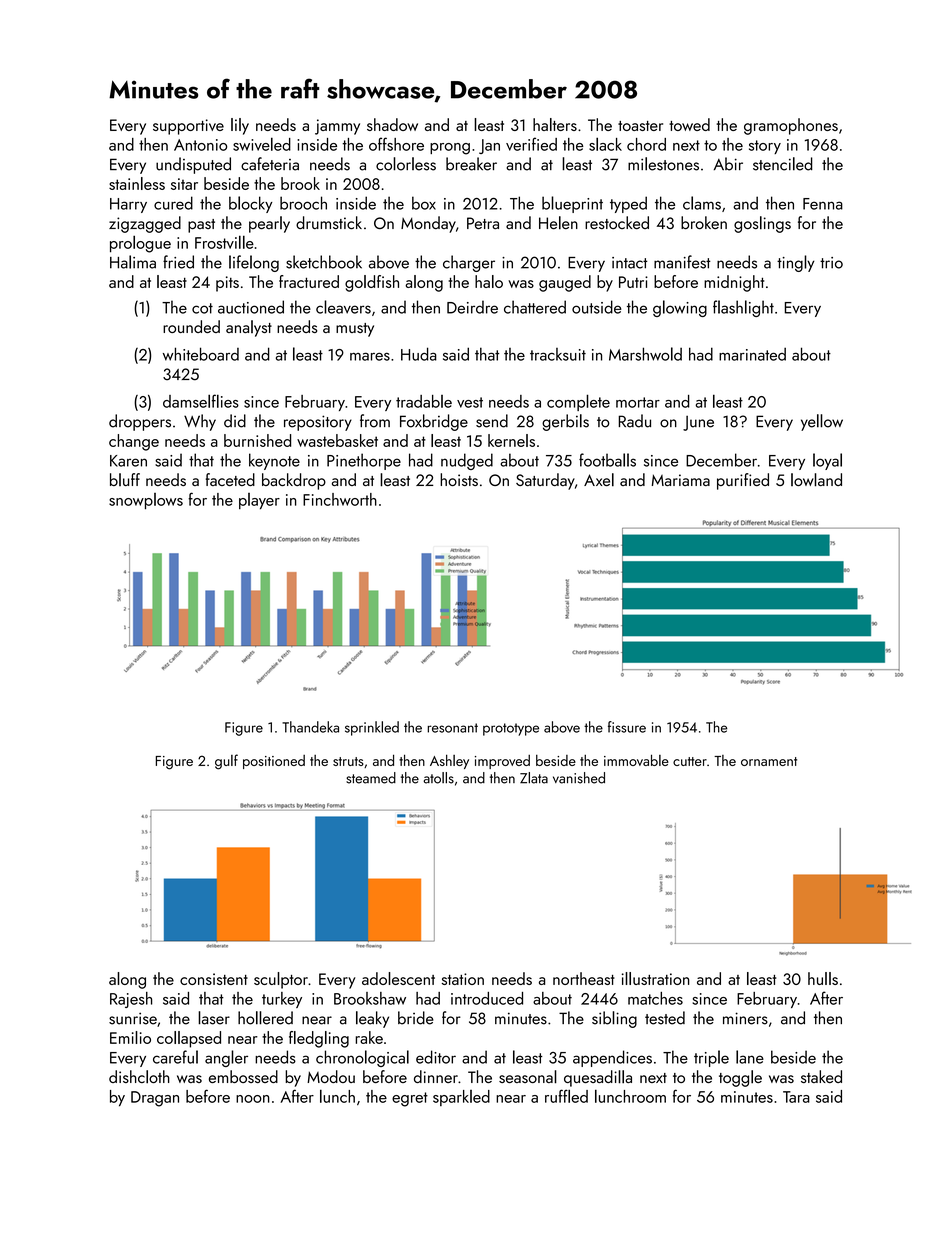 The width and height of the screenshot is (952, 1233). Describe the element at coordinates (636, 760) in the screenshot. I see `immovable` at that location.
